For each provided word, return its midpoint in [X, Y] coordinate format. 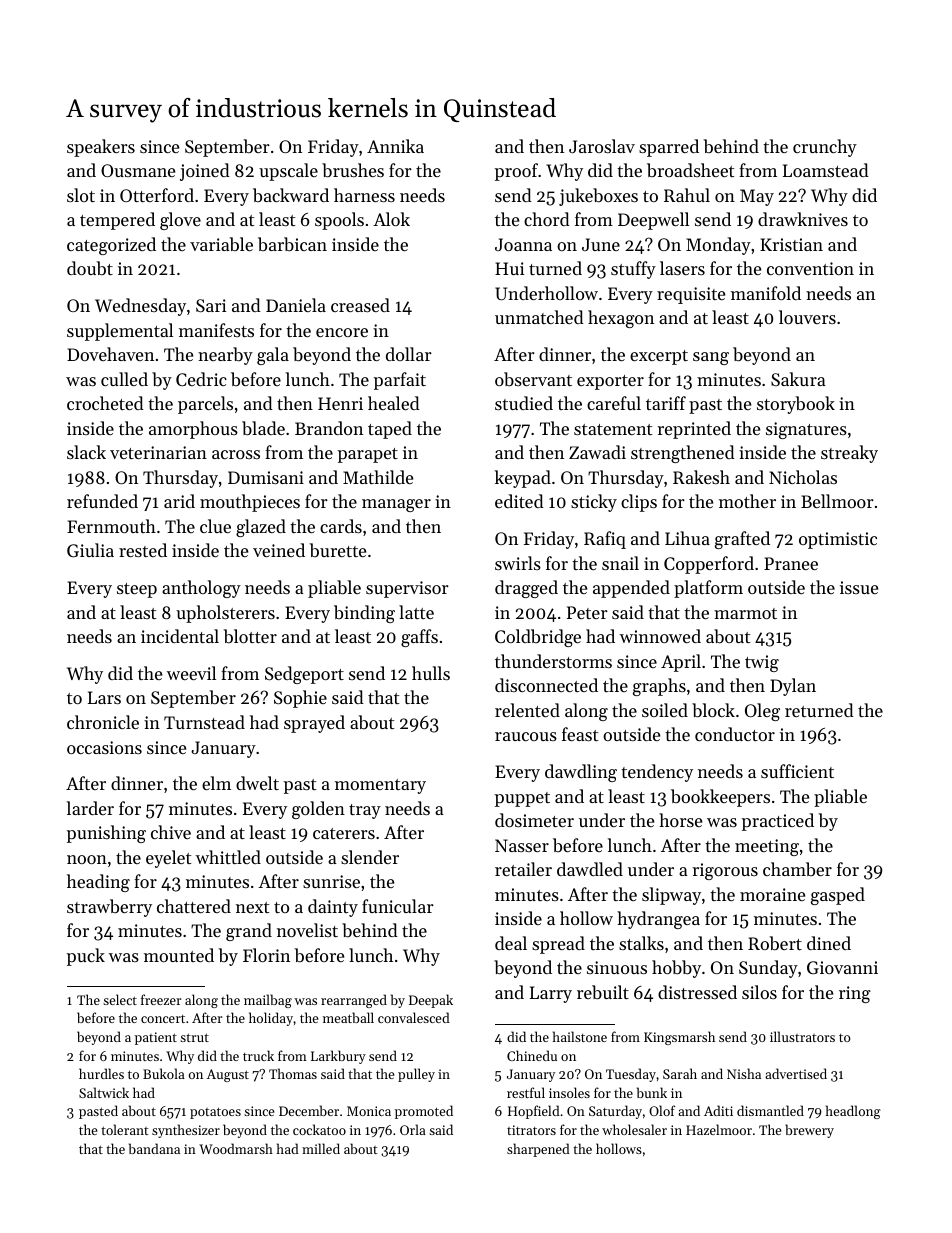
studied [524, 403]
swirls [518, 563]
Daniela [296, 305]
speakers [101, 148]
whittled [228, 857]
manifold [766, 293]
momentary [380, 786]
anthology [201, 589]
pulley [416, 1075]
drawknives [803, 219]
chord [547, 219]
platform [708, 589]
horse [680, 820]
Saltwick [104, 1092]
